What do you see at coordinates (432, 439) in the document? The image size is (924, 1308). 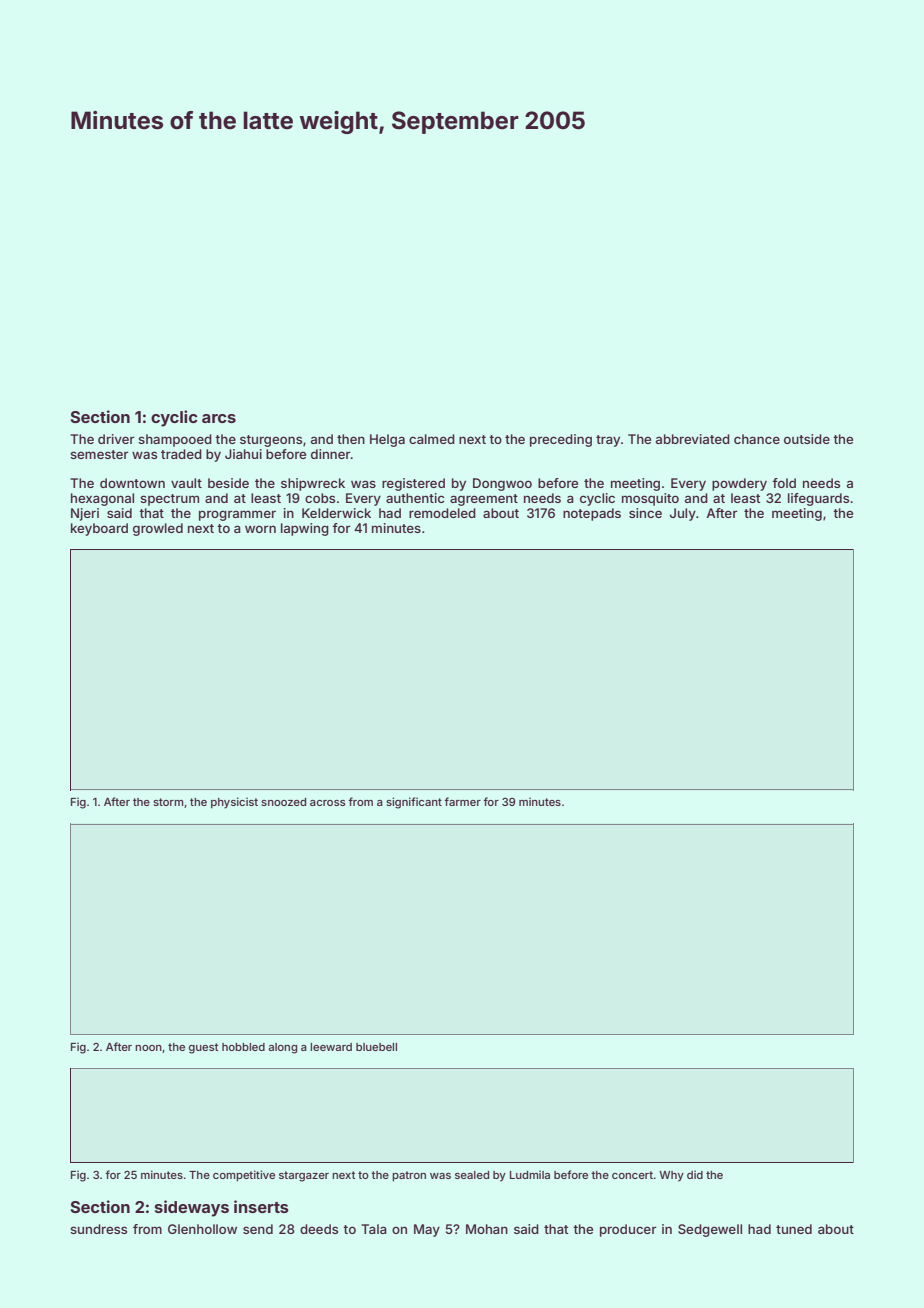 I see `calmed` at bounding box center [432, 439].
